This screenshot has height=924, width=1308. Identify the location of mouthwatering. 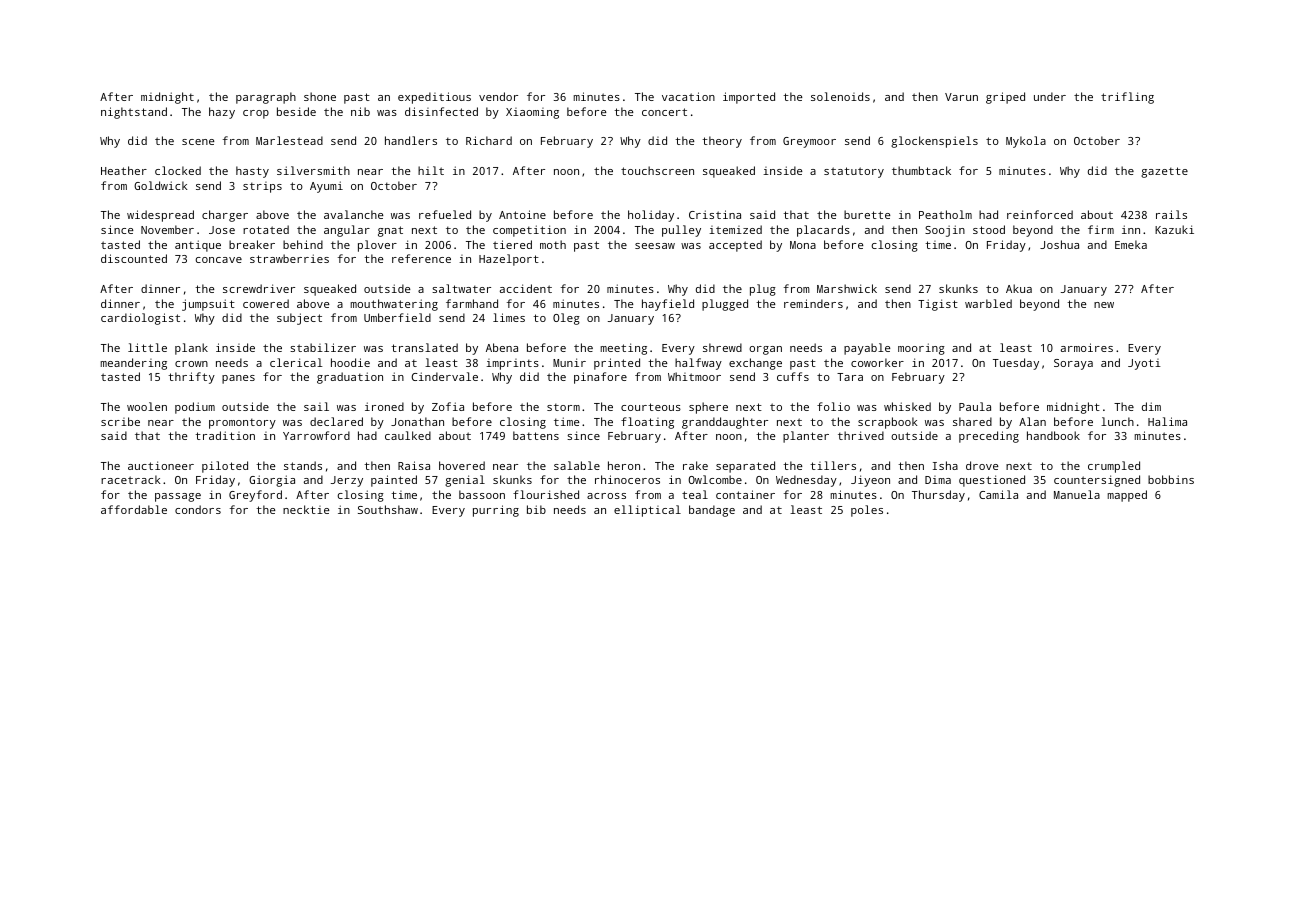
(394, 305).
